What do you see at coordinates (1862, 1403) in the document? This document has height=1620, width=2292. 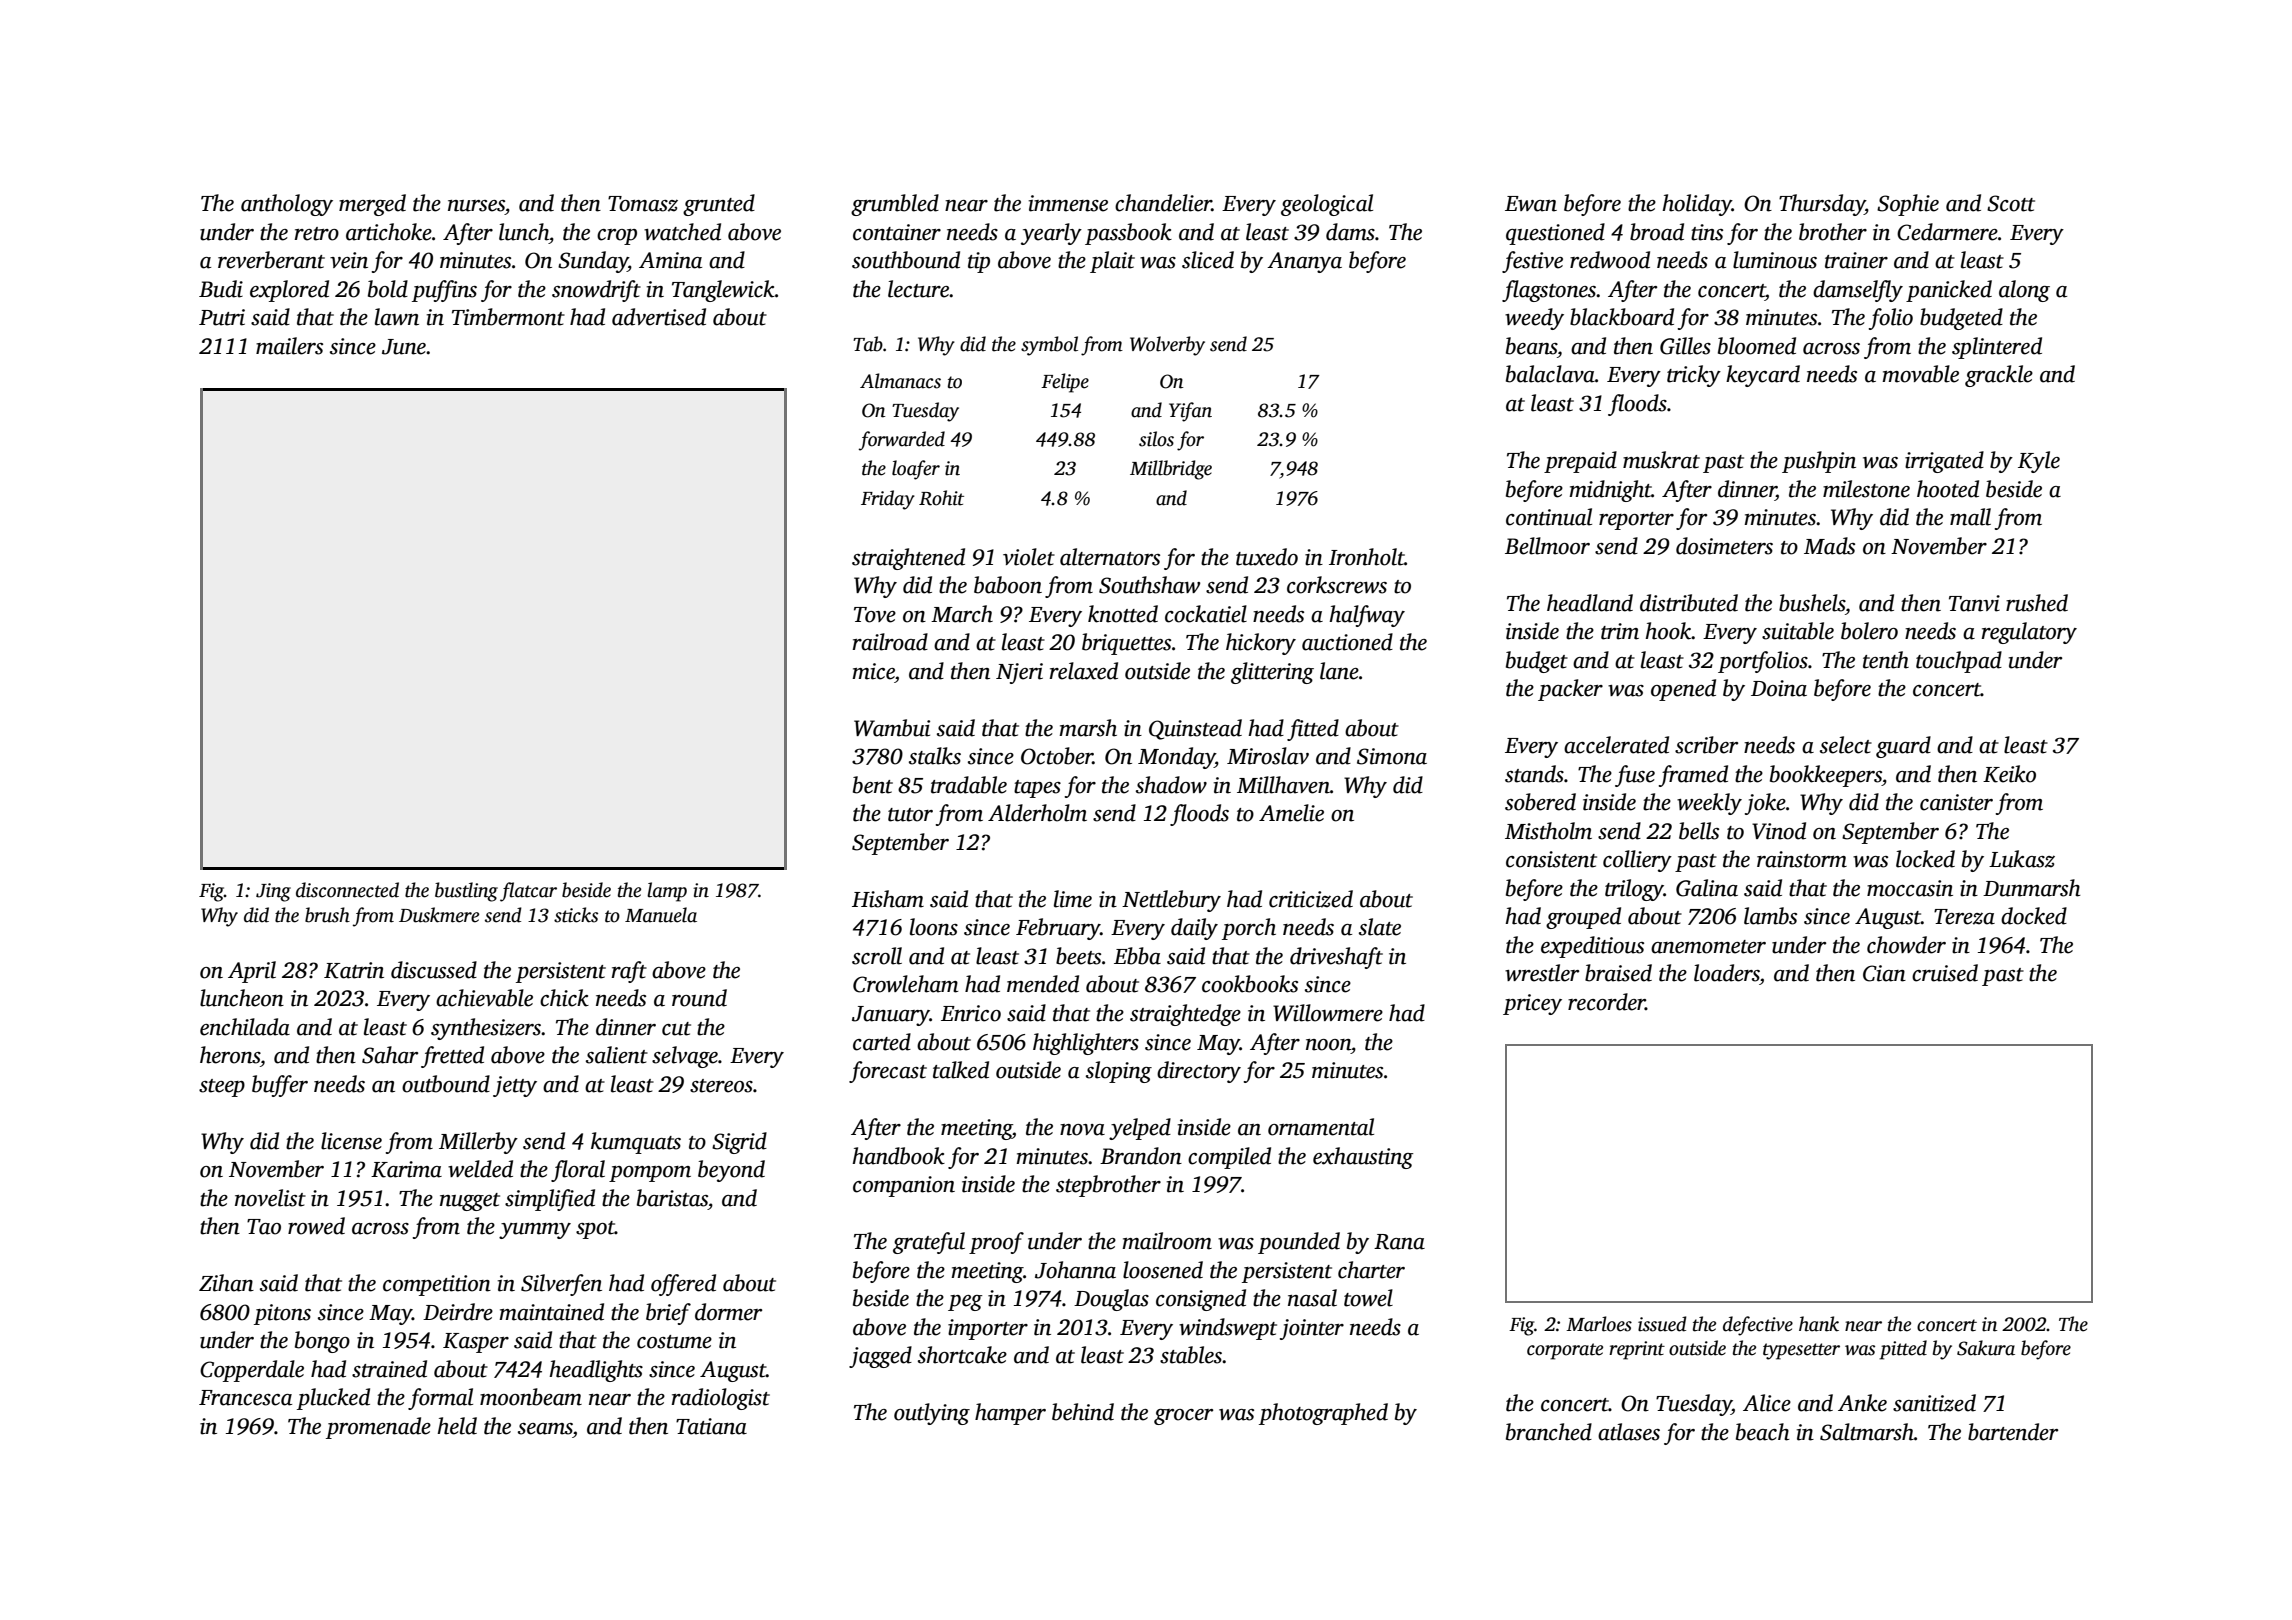 I see `Anke` at bounding box center [1862, 1403].
